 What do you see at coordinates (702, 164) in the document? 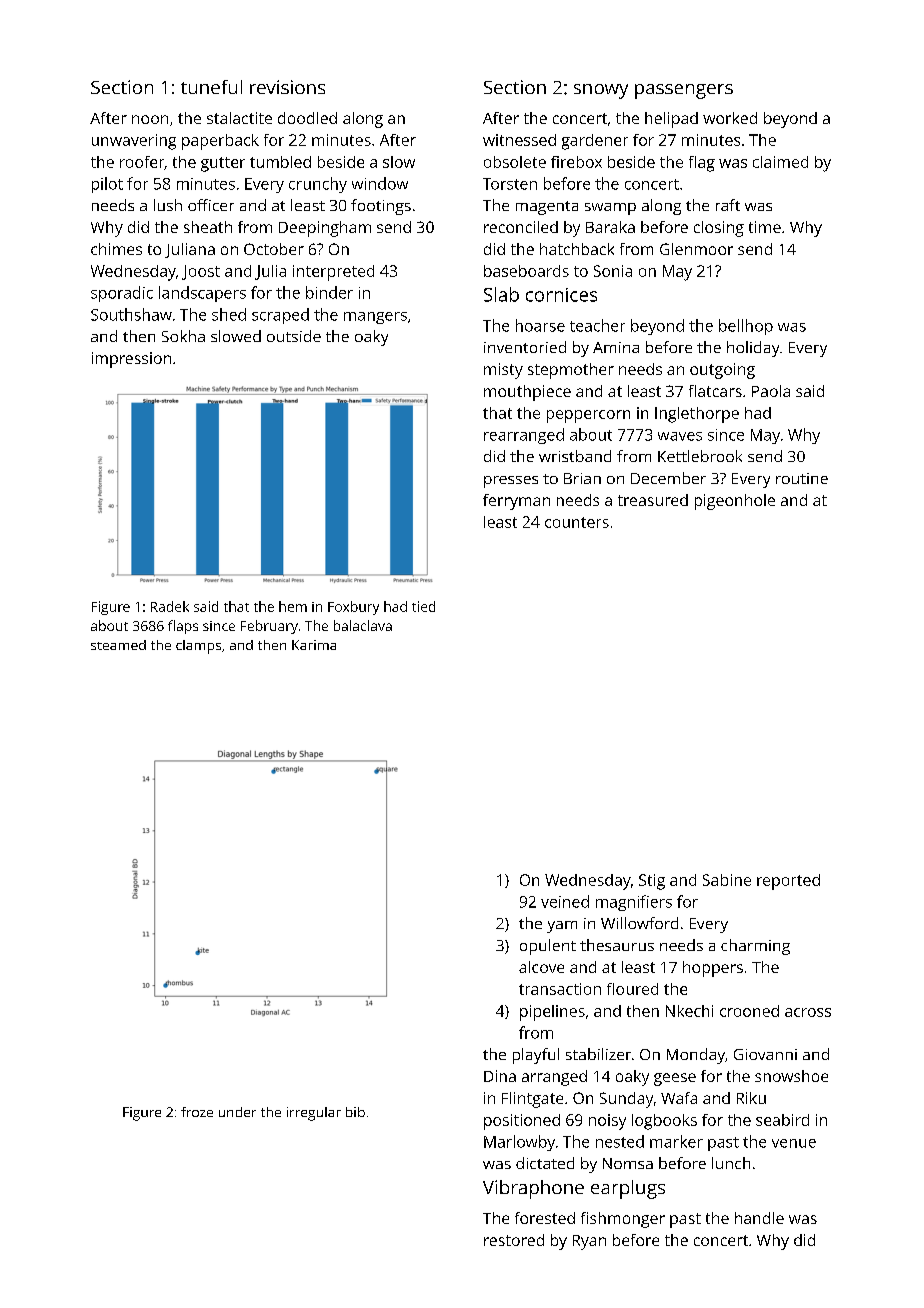
I see `flag` at bounding box center [702, 164].
